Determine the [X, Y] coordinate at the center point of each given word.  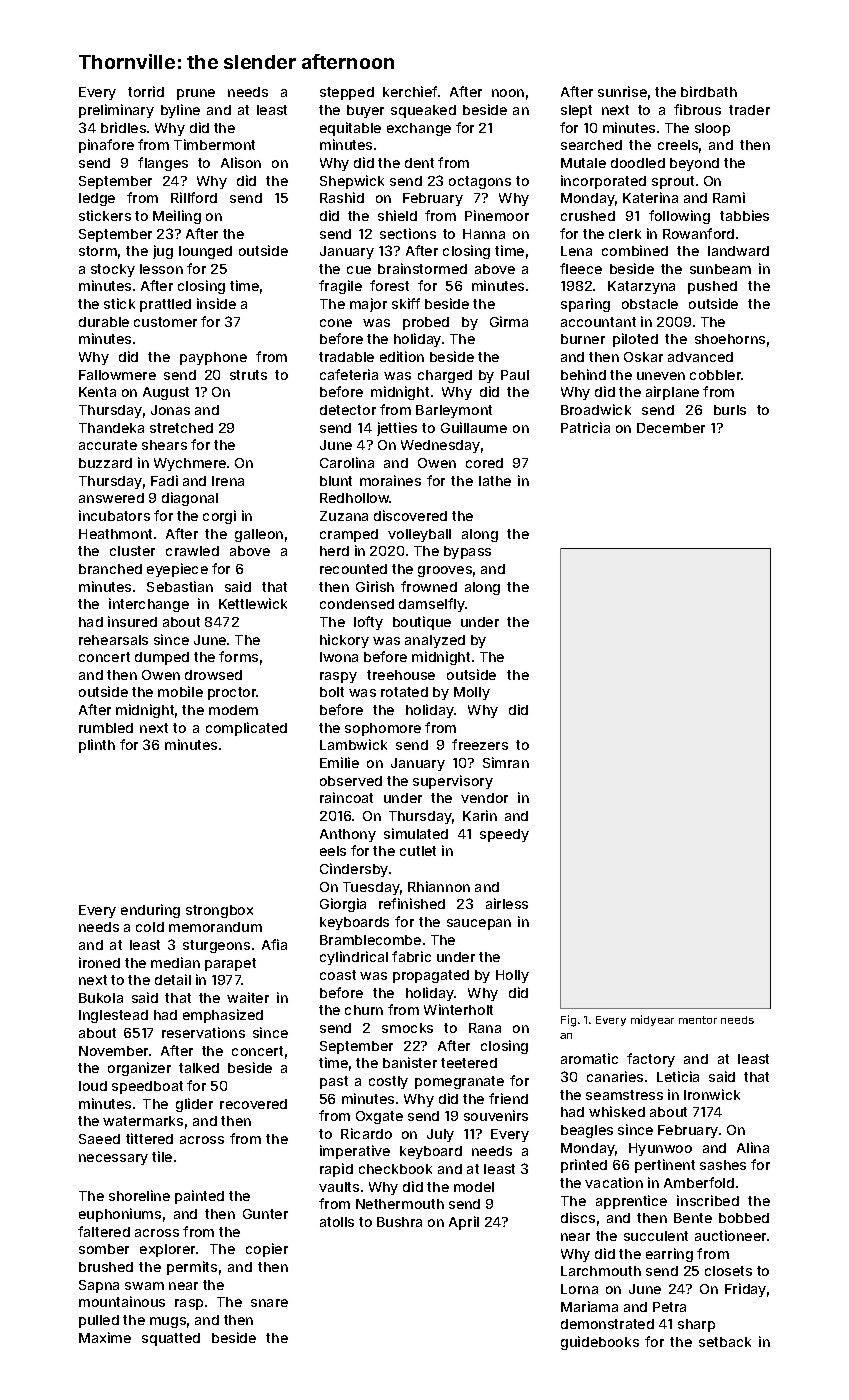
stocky [113, 270]
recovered [253, 1104]
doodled [638, 163]
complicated [246, 729]
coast [338, 975]
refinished [412, 903]
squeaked [423, 111]
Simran [506, 762]
